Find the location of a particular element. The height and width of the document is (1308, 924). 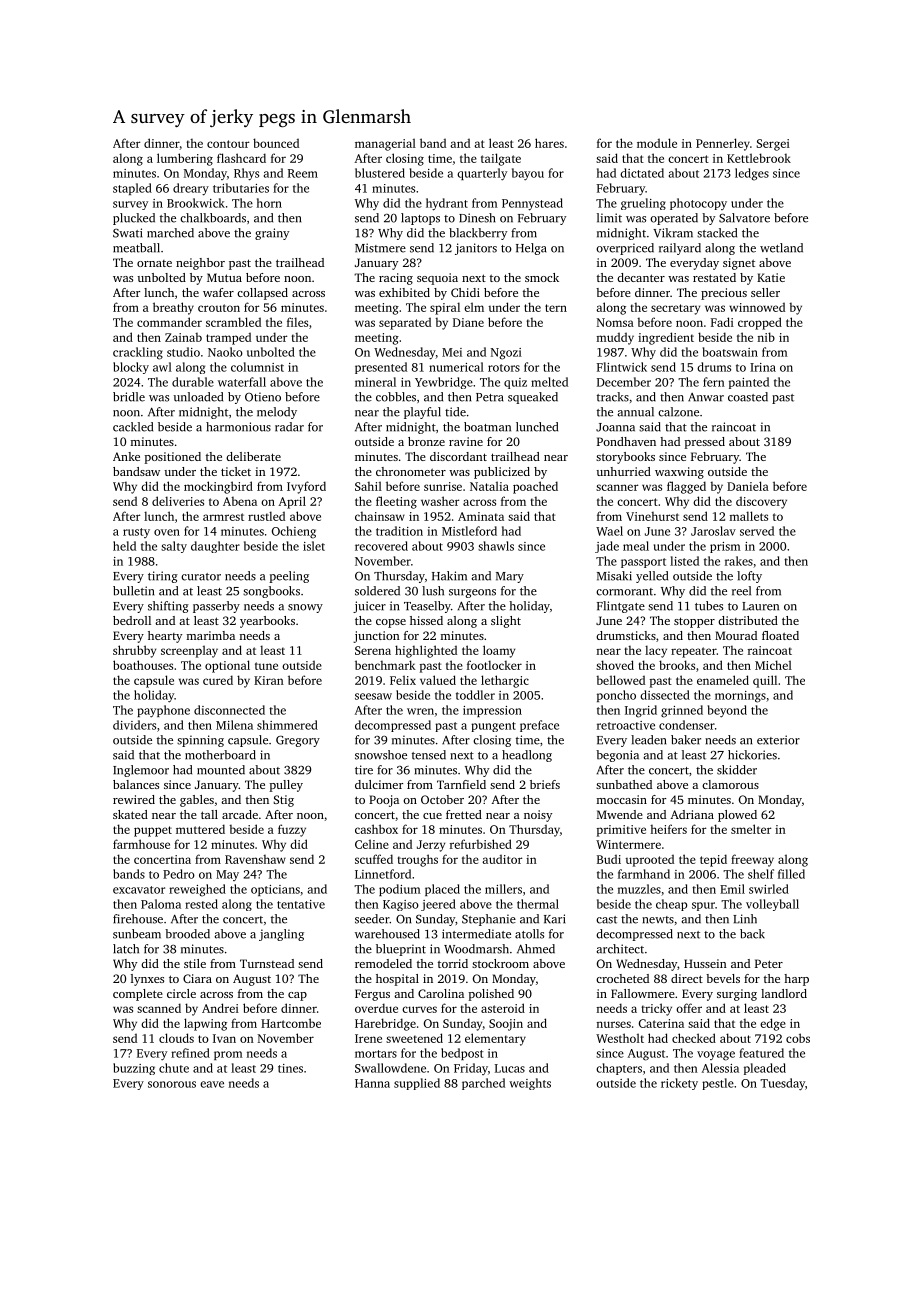

ornate is located at coordinates (154, 263).
